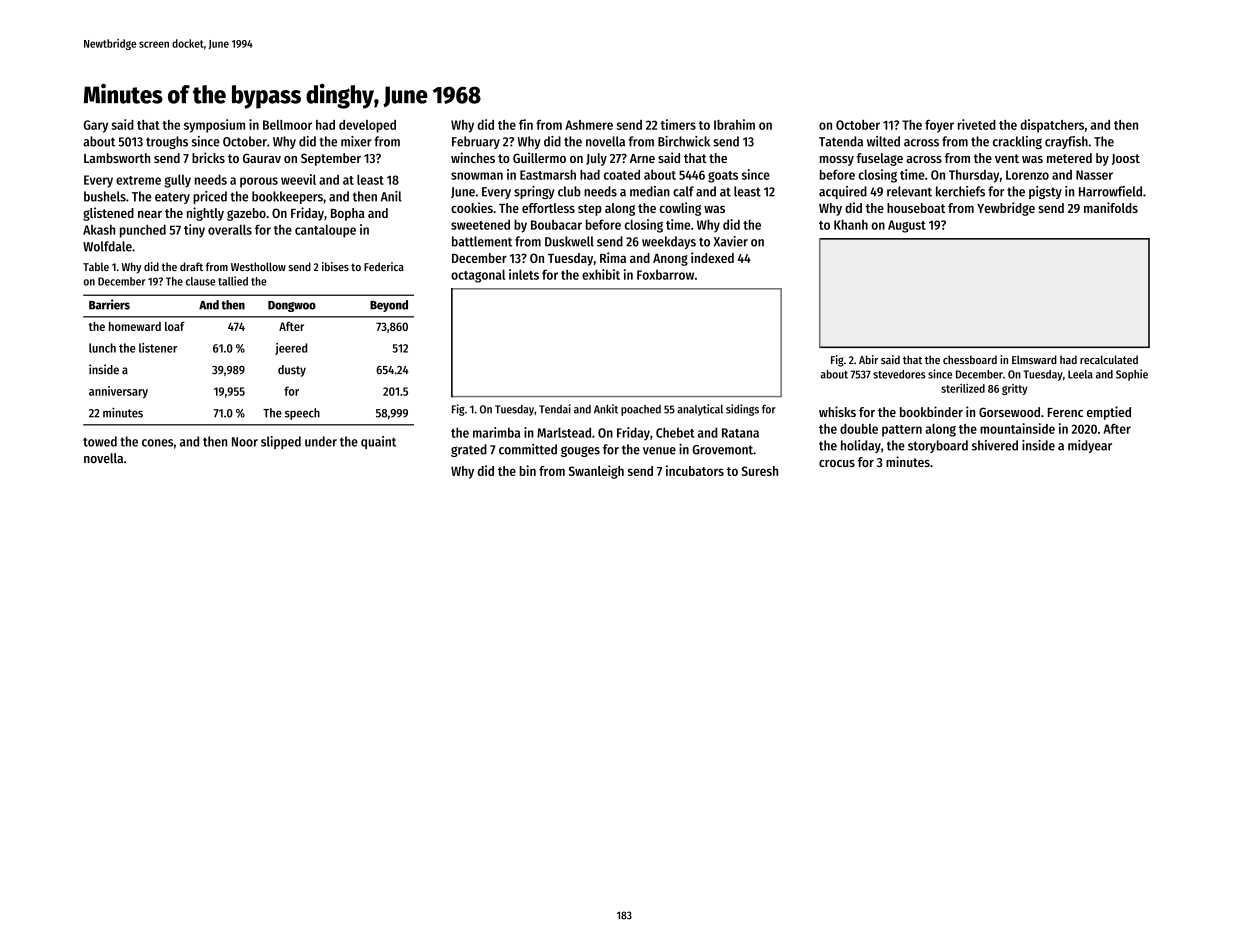  Describe the element at coordinates (589, 125) in the screenshot. I see `Ashmere` at that location.
